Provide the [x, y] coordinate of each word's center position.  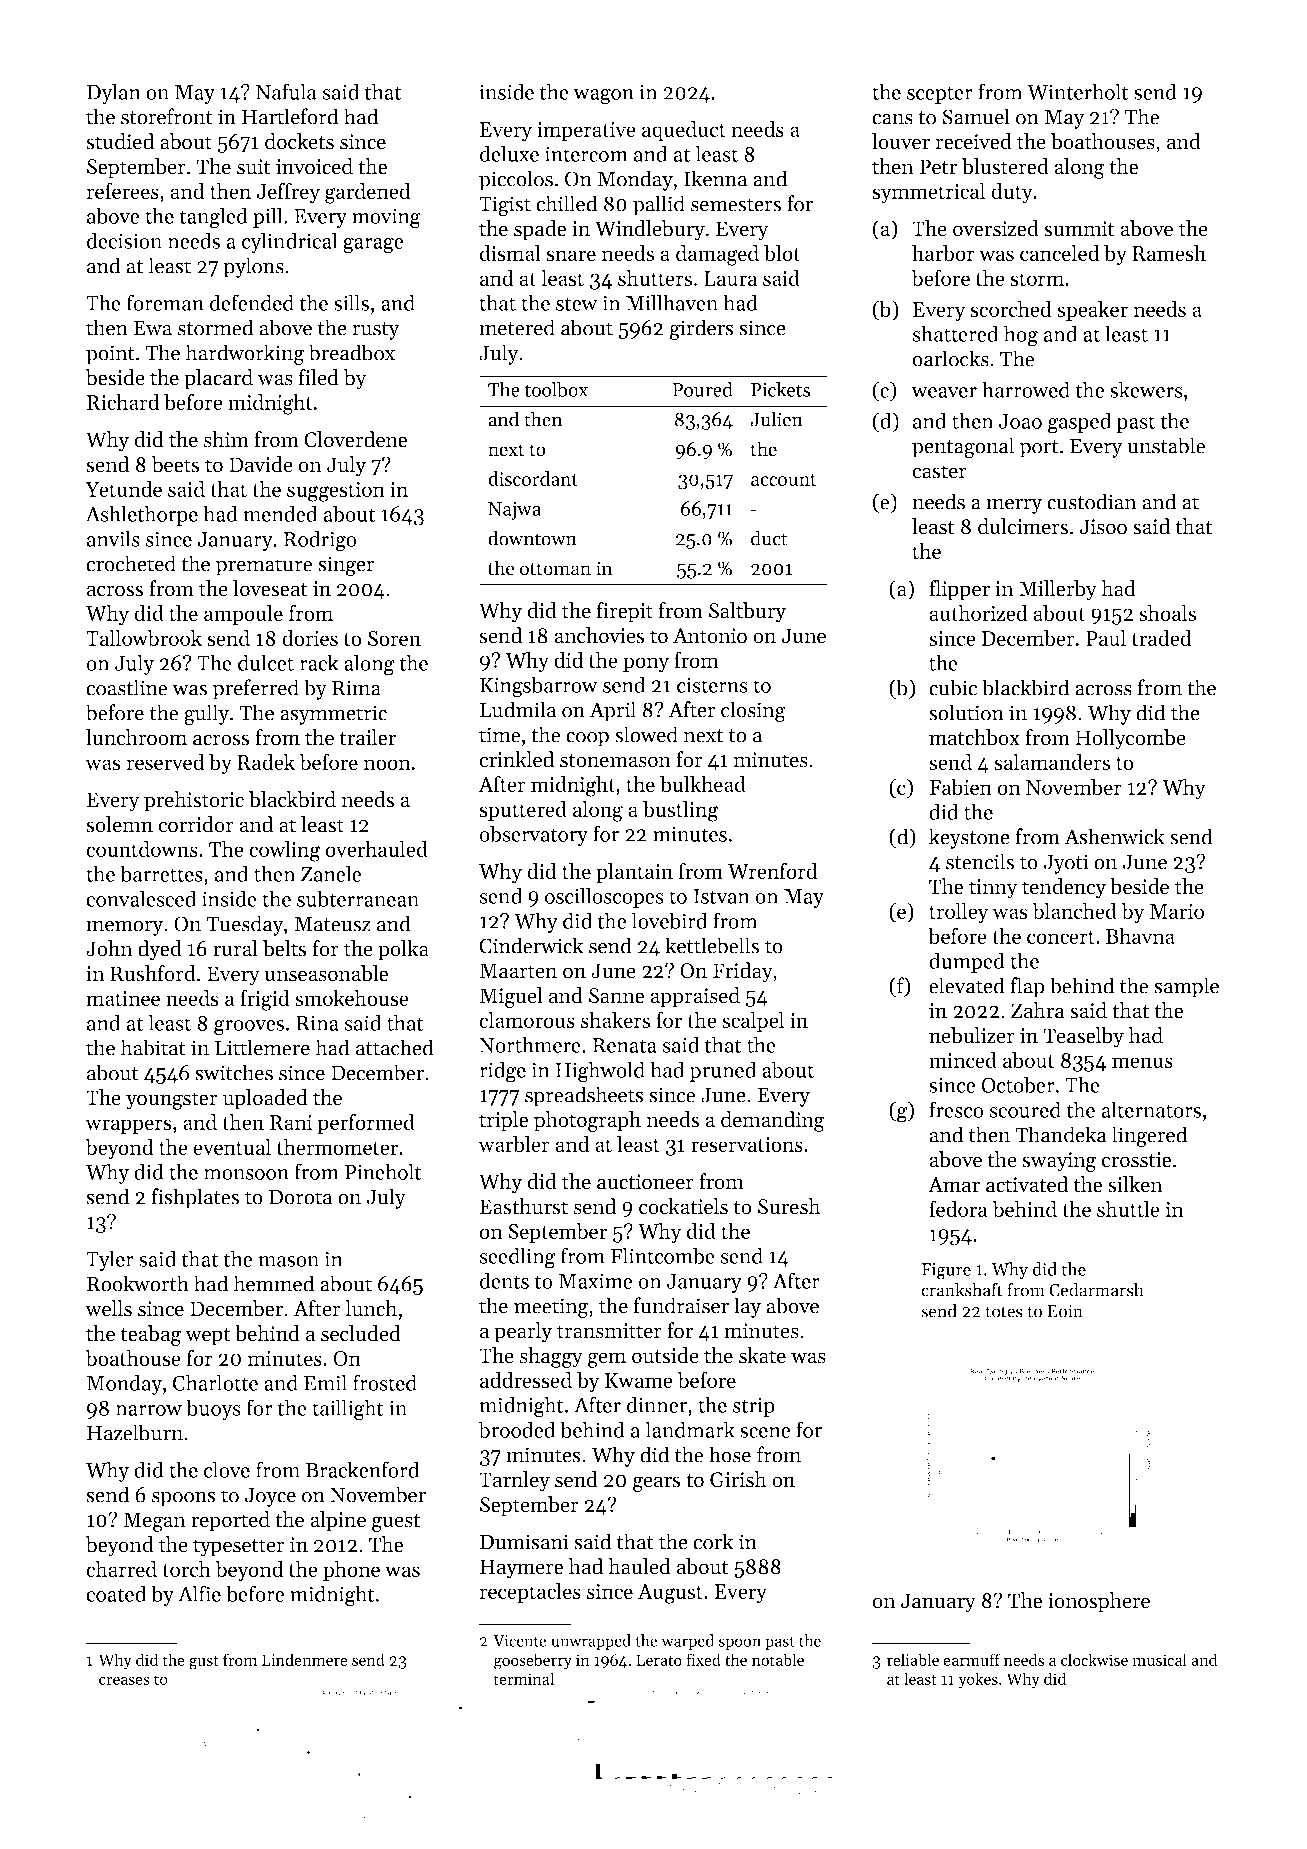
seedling [517, 1258]
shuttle [1128, 1209]
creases [124, 1680]
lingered [1149, 1136]
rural [235, 948]
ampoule [243, 615]
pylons [253, 267]
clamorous [527, 1020]
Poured [703, 389]
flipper [959, 590]
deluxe [509, 153]
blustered [1005, 166]
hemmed [274, 1283]
